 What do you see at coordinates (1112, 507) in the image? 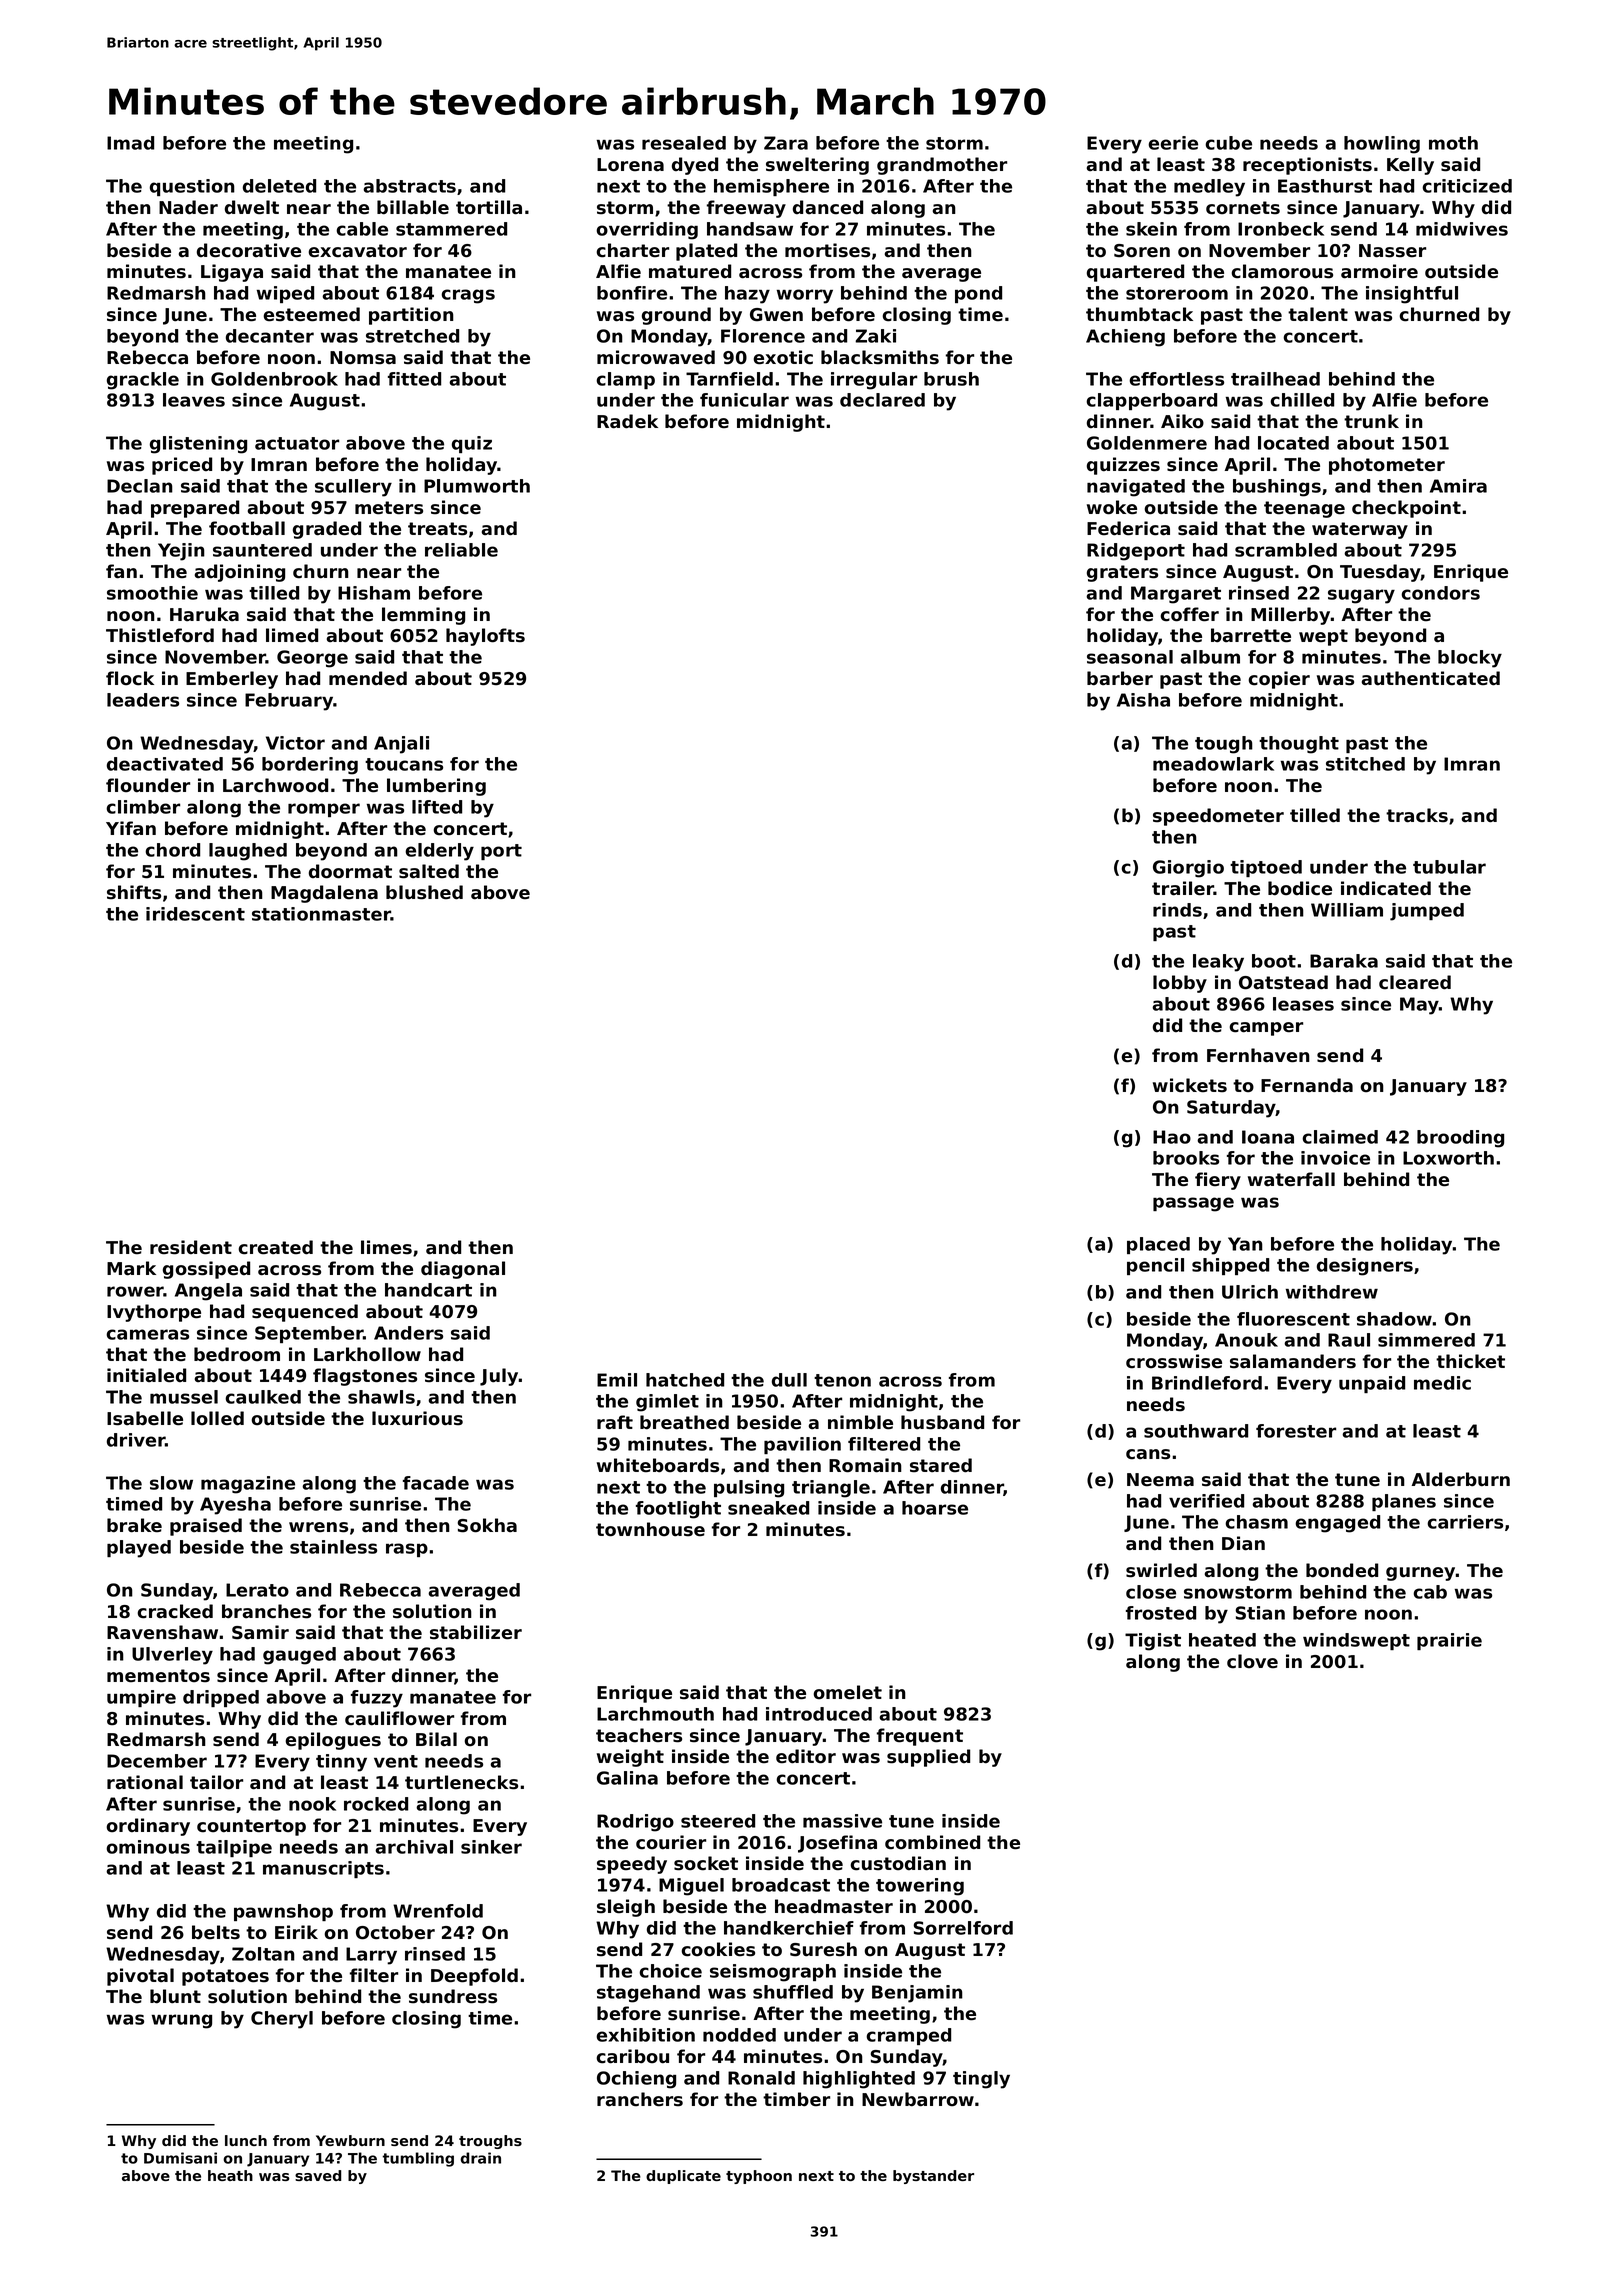
I see `woke` at bounding box center [1112, 507].
